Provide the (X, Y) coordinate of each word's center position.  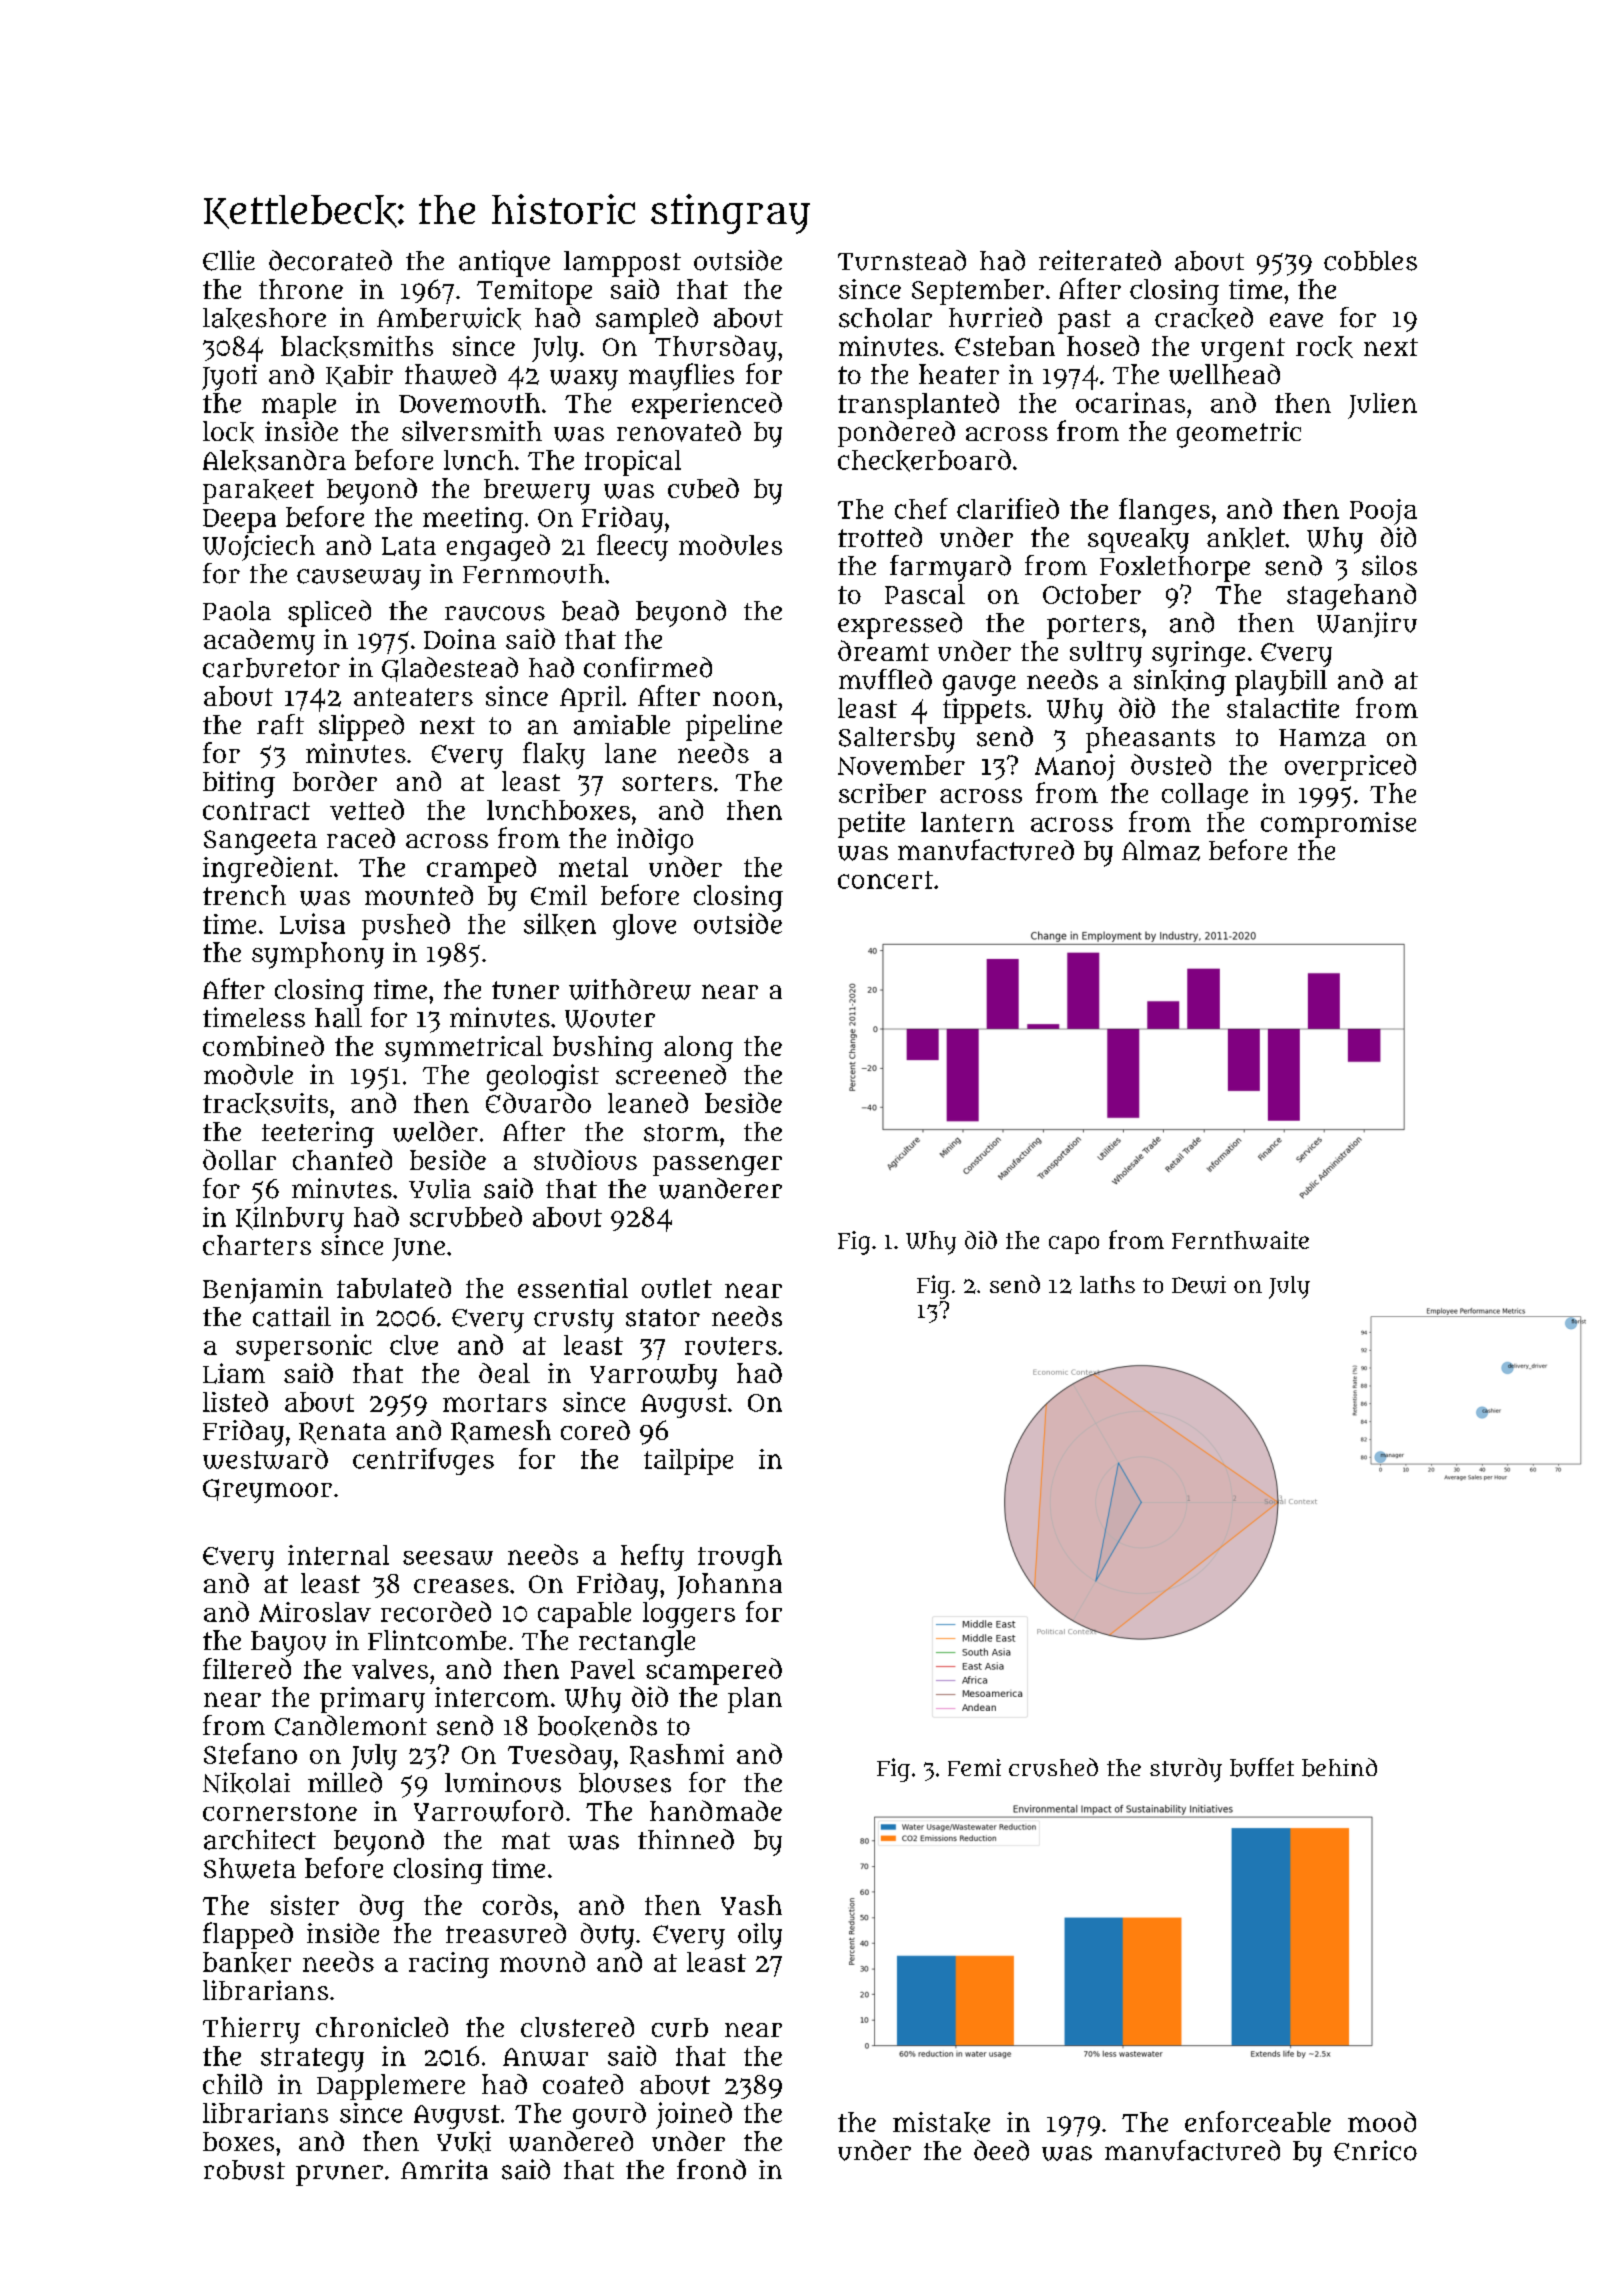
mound (542, 1961)
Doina (460, 639)
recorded (436, 1611)
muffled (885, 679)
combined (263, 1045)
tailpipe (688, 1461)
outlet (677, 1288)
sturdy (1186, 1770)
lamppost (622, 264)
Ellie (229, 260)
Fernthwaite (1240, 1240)
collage (1205, 796)
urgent (1243, 350)
